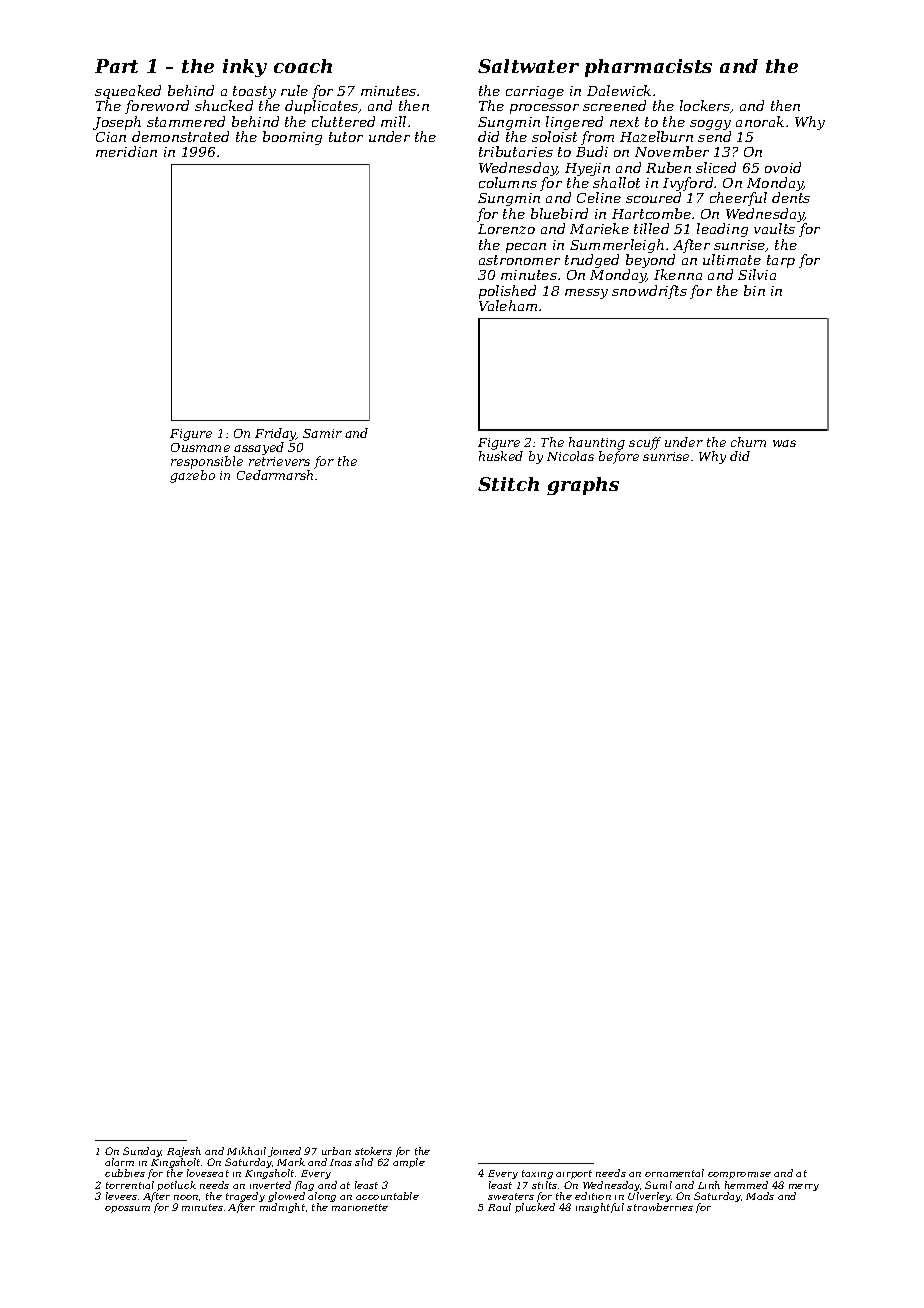 The height and width of the image is (1308, 924). What do you see at coordinates (200, 447) in the image?
I see `Ousmane` at bounding box center [200, 447].
